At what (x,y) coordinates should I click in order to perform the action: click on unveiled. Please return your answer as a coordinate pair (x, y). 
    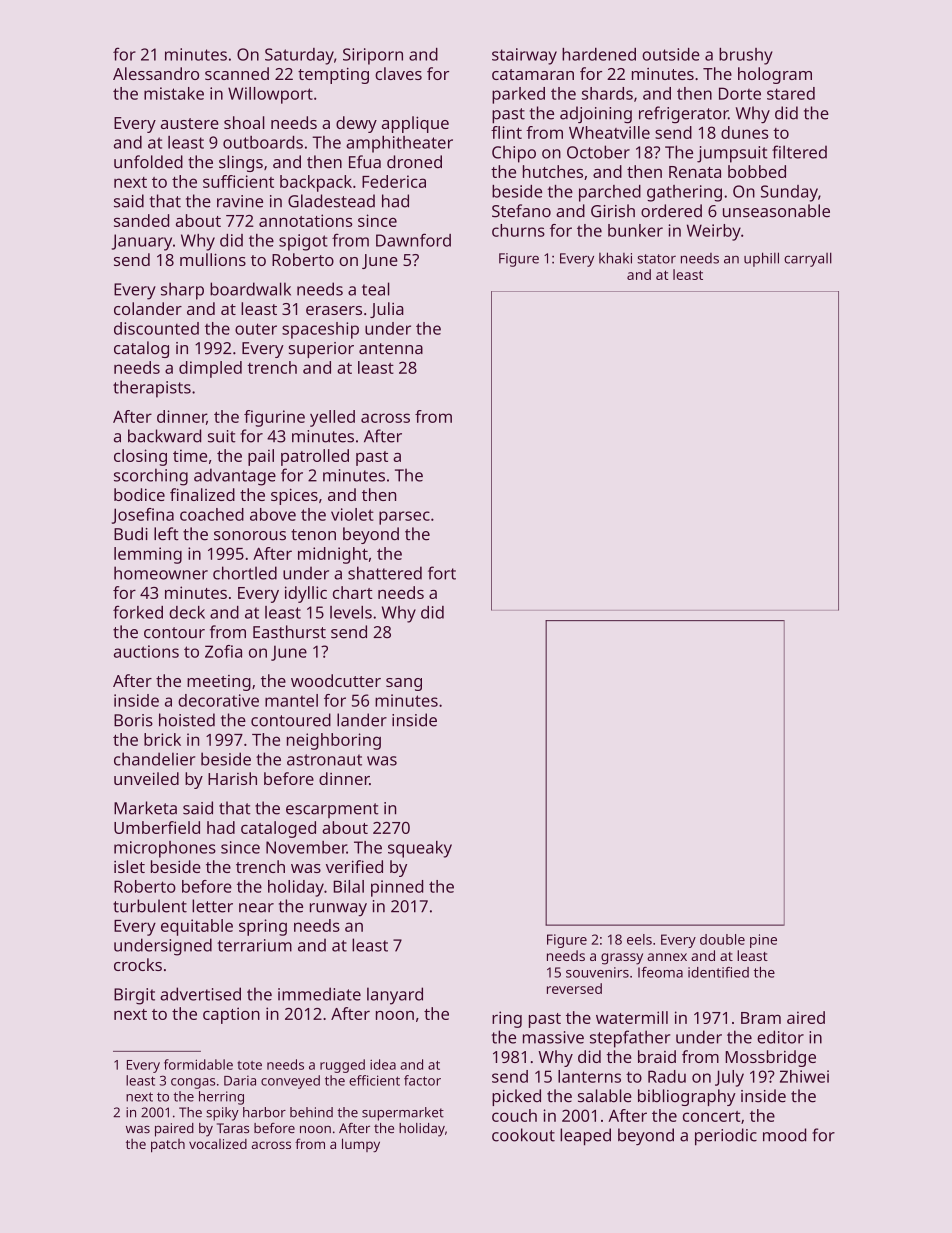
    Looking at the image, I should click on (146, 778).
